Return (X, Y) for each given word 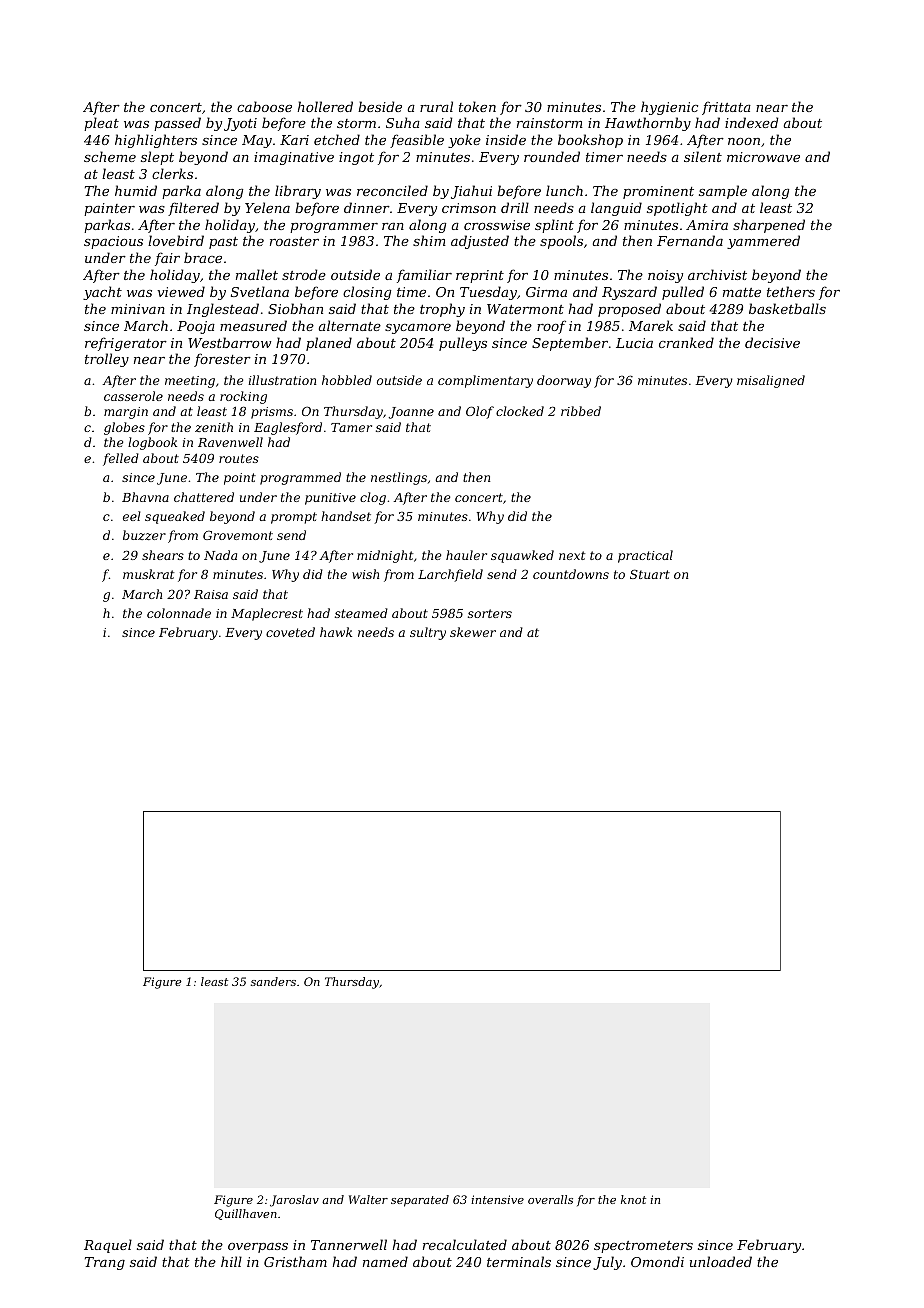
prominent (658, 192)
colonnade (179, 613)
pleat (101, 124)
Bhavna (145, 497)
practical (645, 556)
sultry (428, 633)
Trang (105, 1263)
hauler (466, 555)
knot (633, 1199)
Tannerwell (349, 1244)
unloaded (721, 1261)
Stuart (650, 574)
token (477, 106)
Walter (368, 1199)
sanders (273, 981)
